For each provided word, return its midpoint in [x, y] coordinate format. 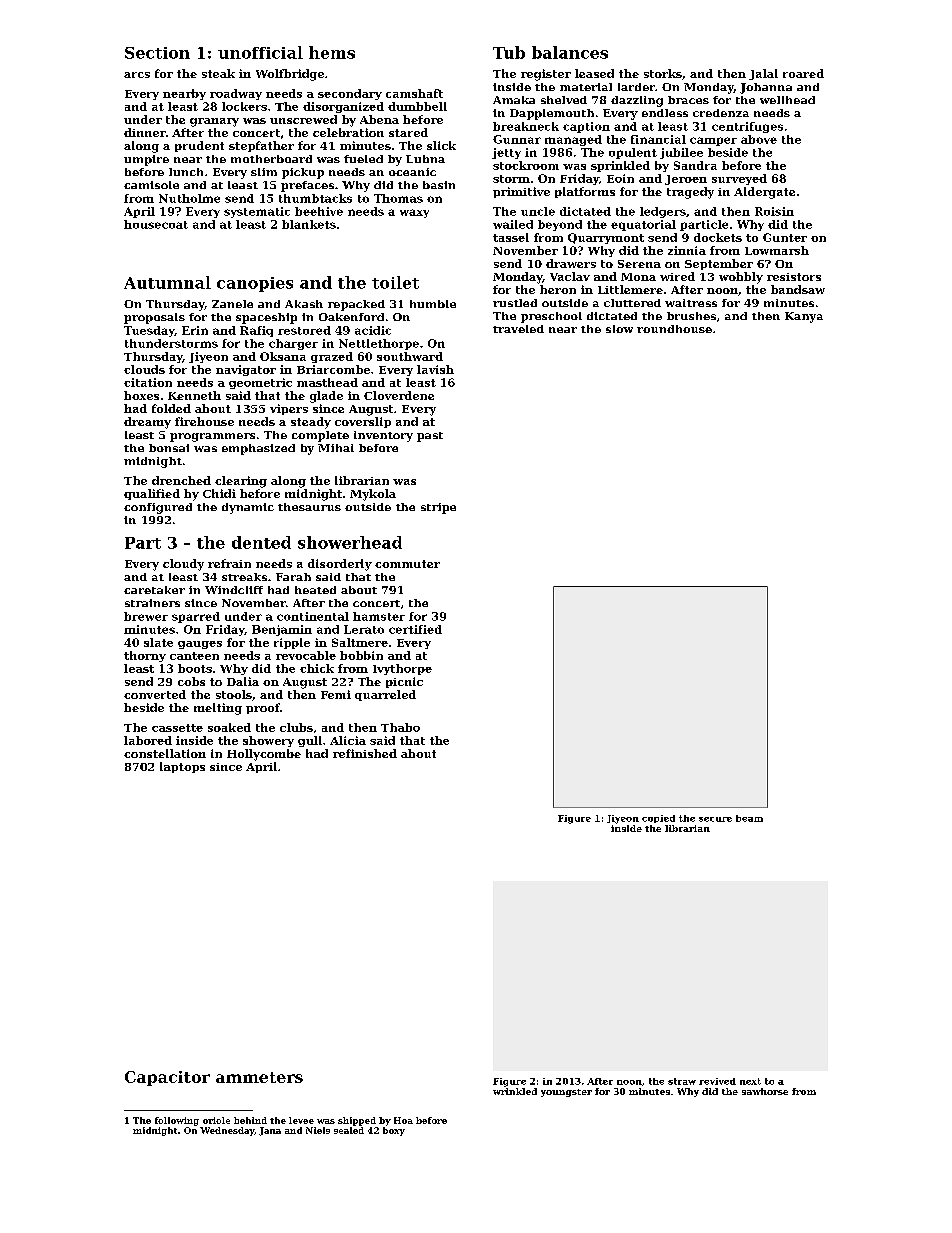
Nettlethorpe [379, 344]
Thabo [400, 727]
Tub [509, 52]
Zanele [232, 304]
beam [749, 818]
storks [663, 73]
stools [234, 694]
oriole [216, 1120]
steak [218, 73]
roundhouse [674, 329]
